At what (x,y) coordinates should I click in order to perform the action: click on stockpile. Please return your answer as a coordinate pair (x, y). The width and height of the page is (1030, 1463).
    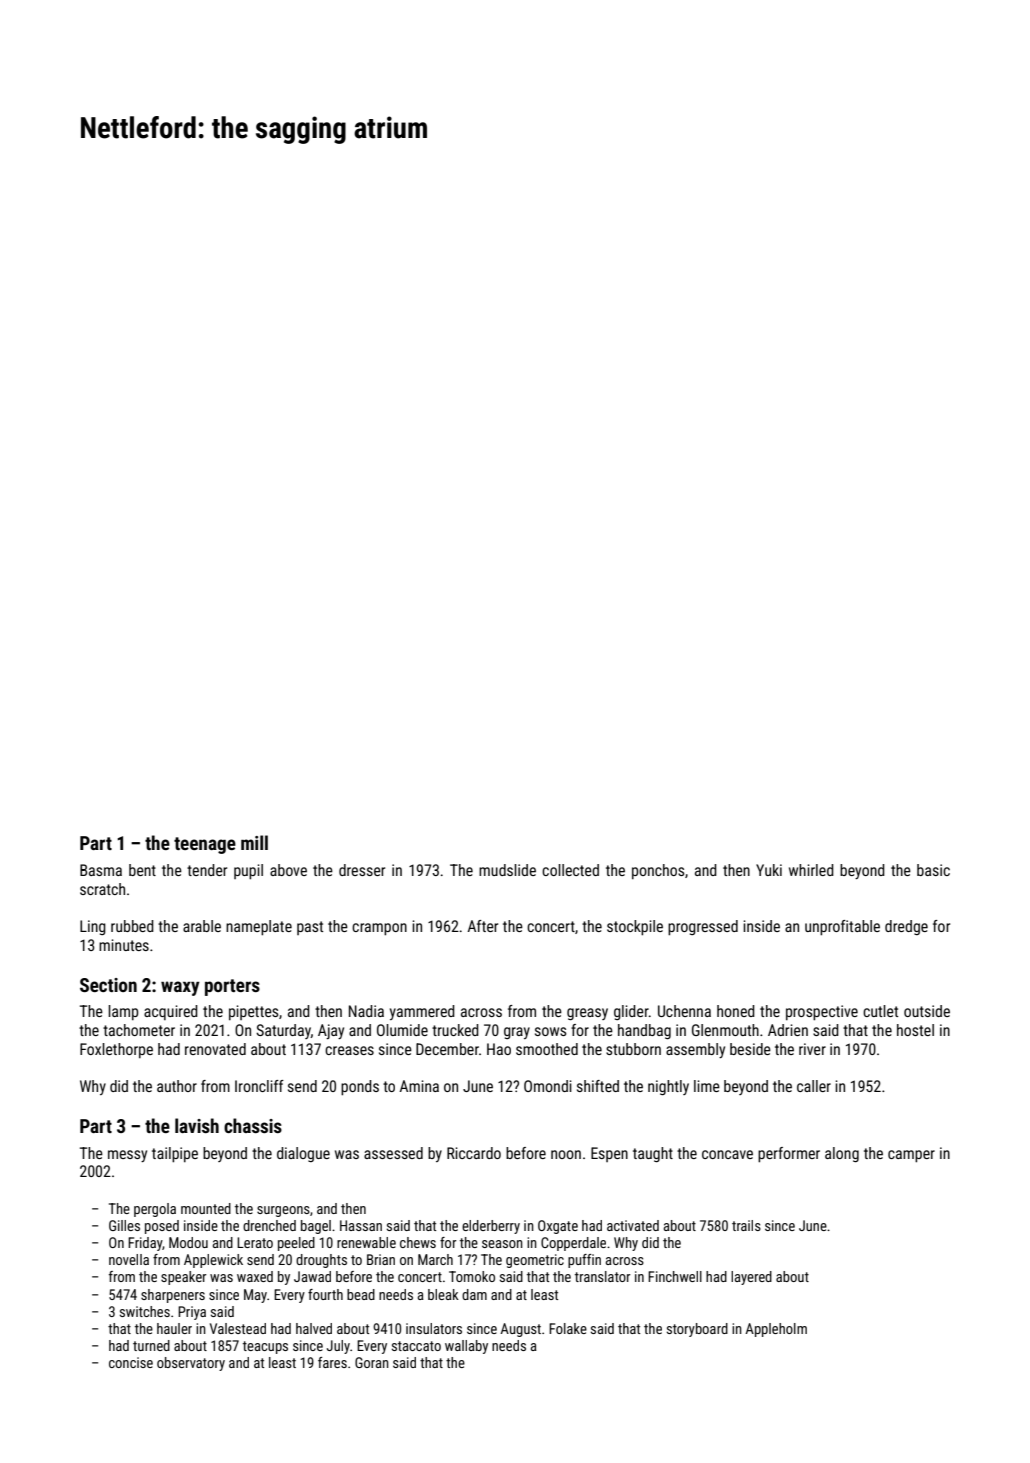
    Looking at the image, I should click on (635, 928).
